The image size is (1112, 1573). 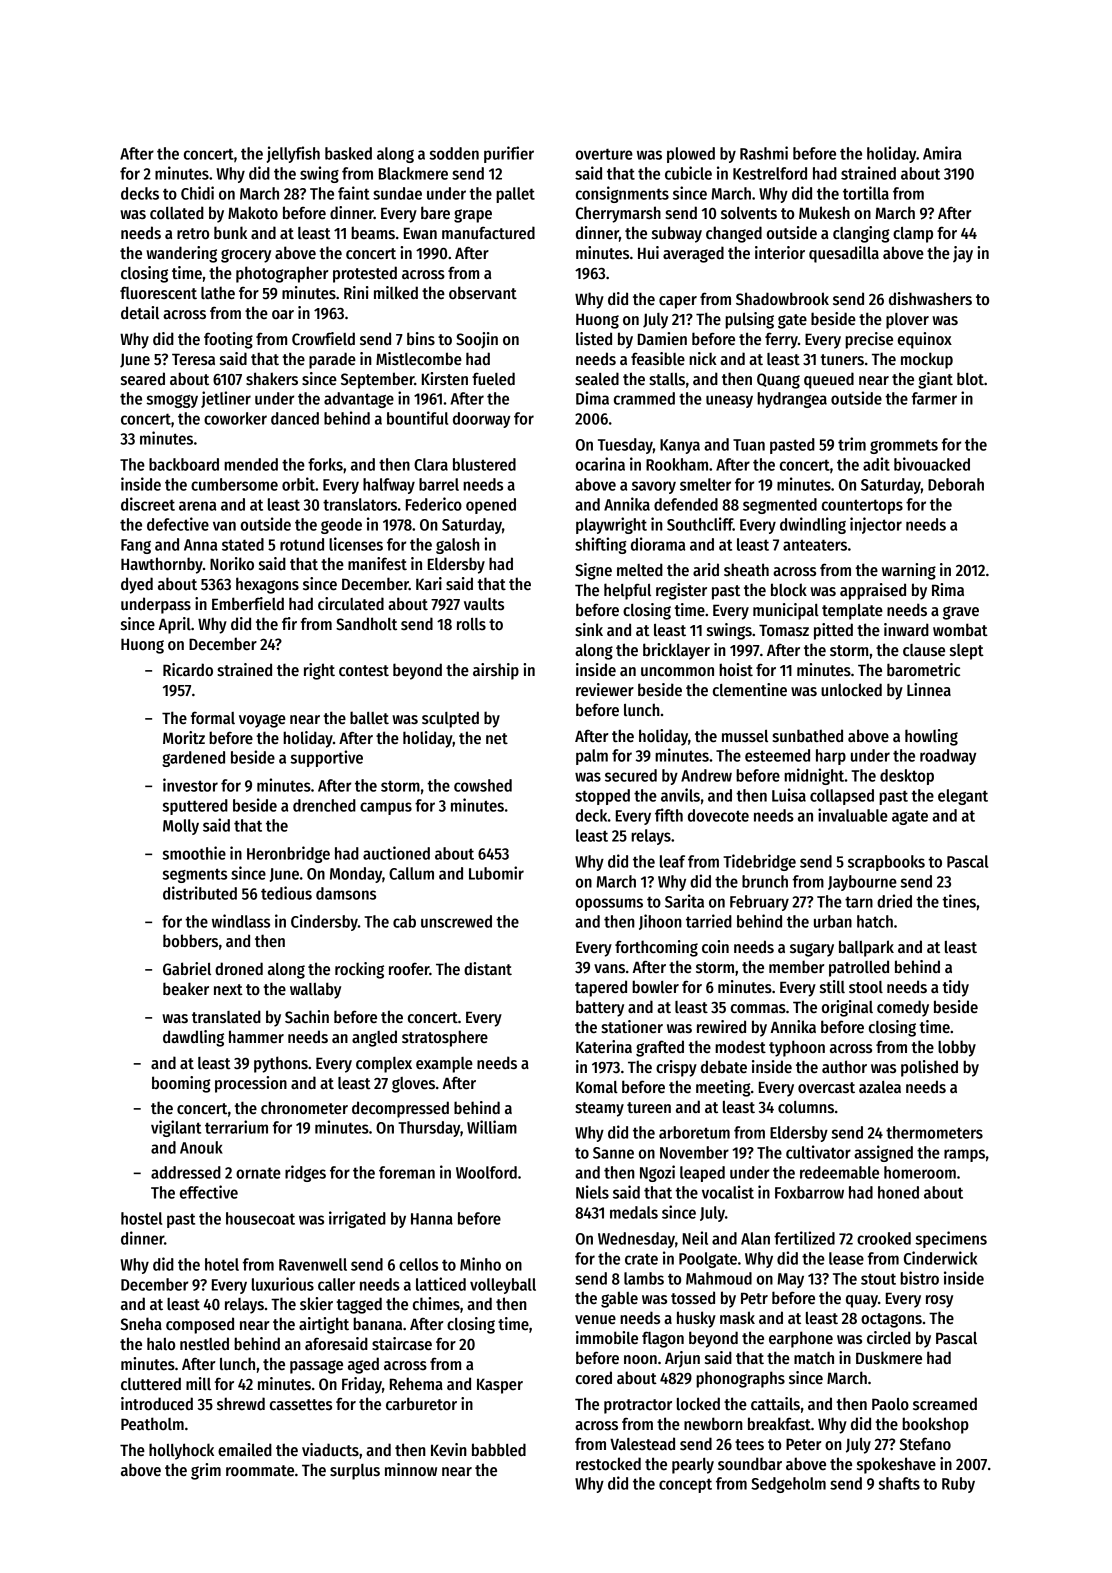 I want to click on countertops, so click(x=862, y=506).
